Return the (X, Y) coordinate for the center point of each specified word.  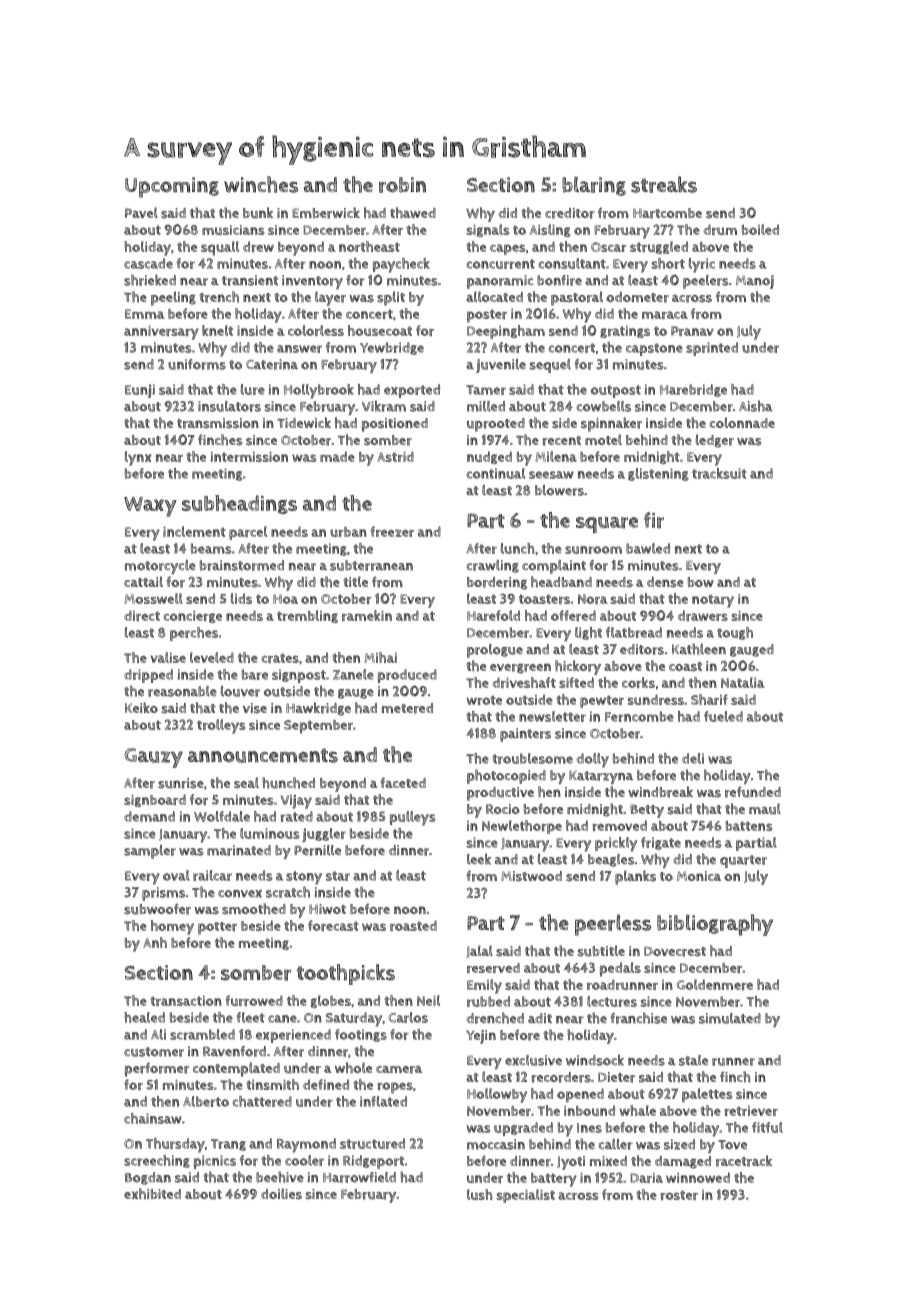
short (668, 263)
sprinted (712, 349)
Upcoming (172, 187)
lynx (138, 458)
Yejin (481, 1037)
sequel (550, 366)
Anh (155, 942)
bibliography (715, 925)
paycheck (401, 265)
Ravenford (234, 1051)
